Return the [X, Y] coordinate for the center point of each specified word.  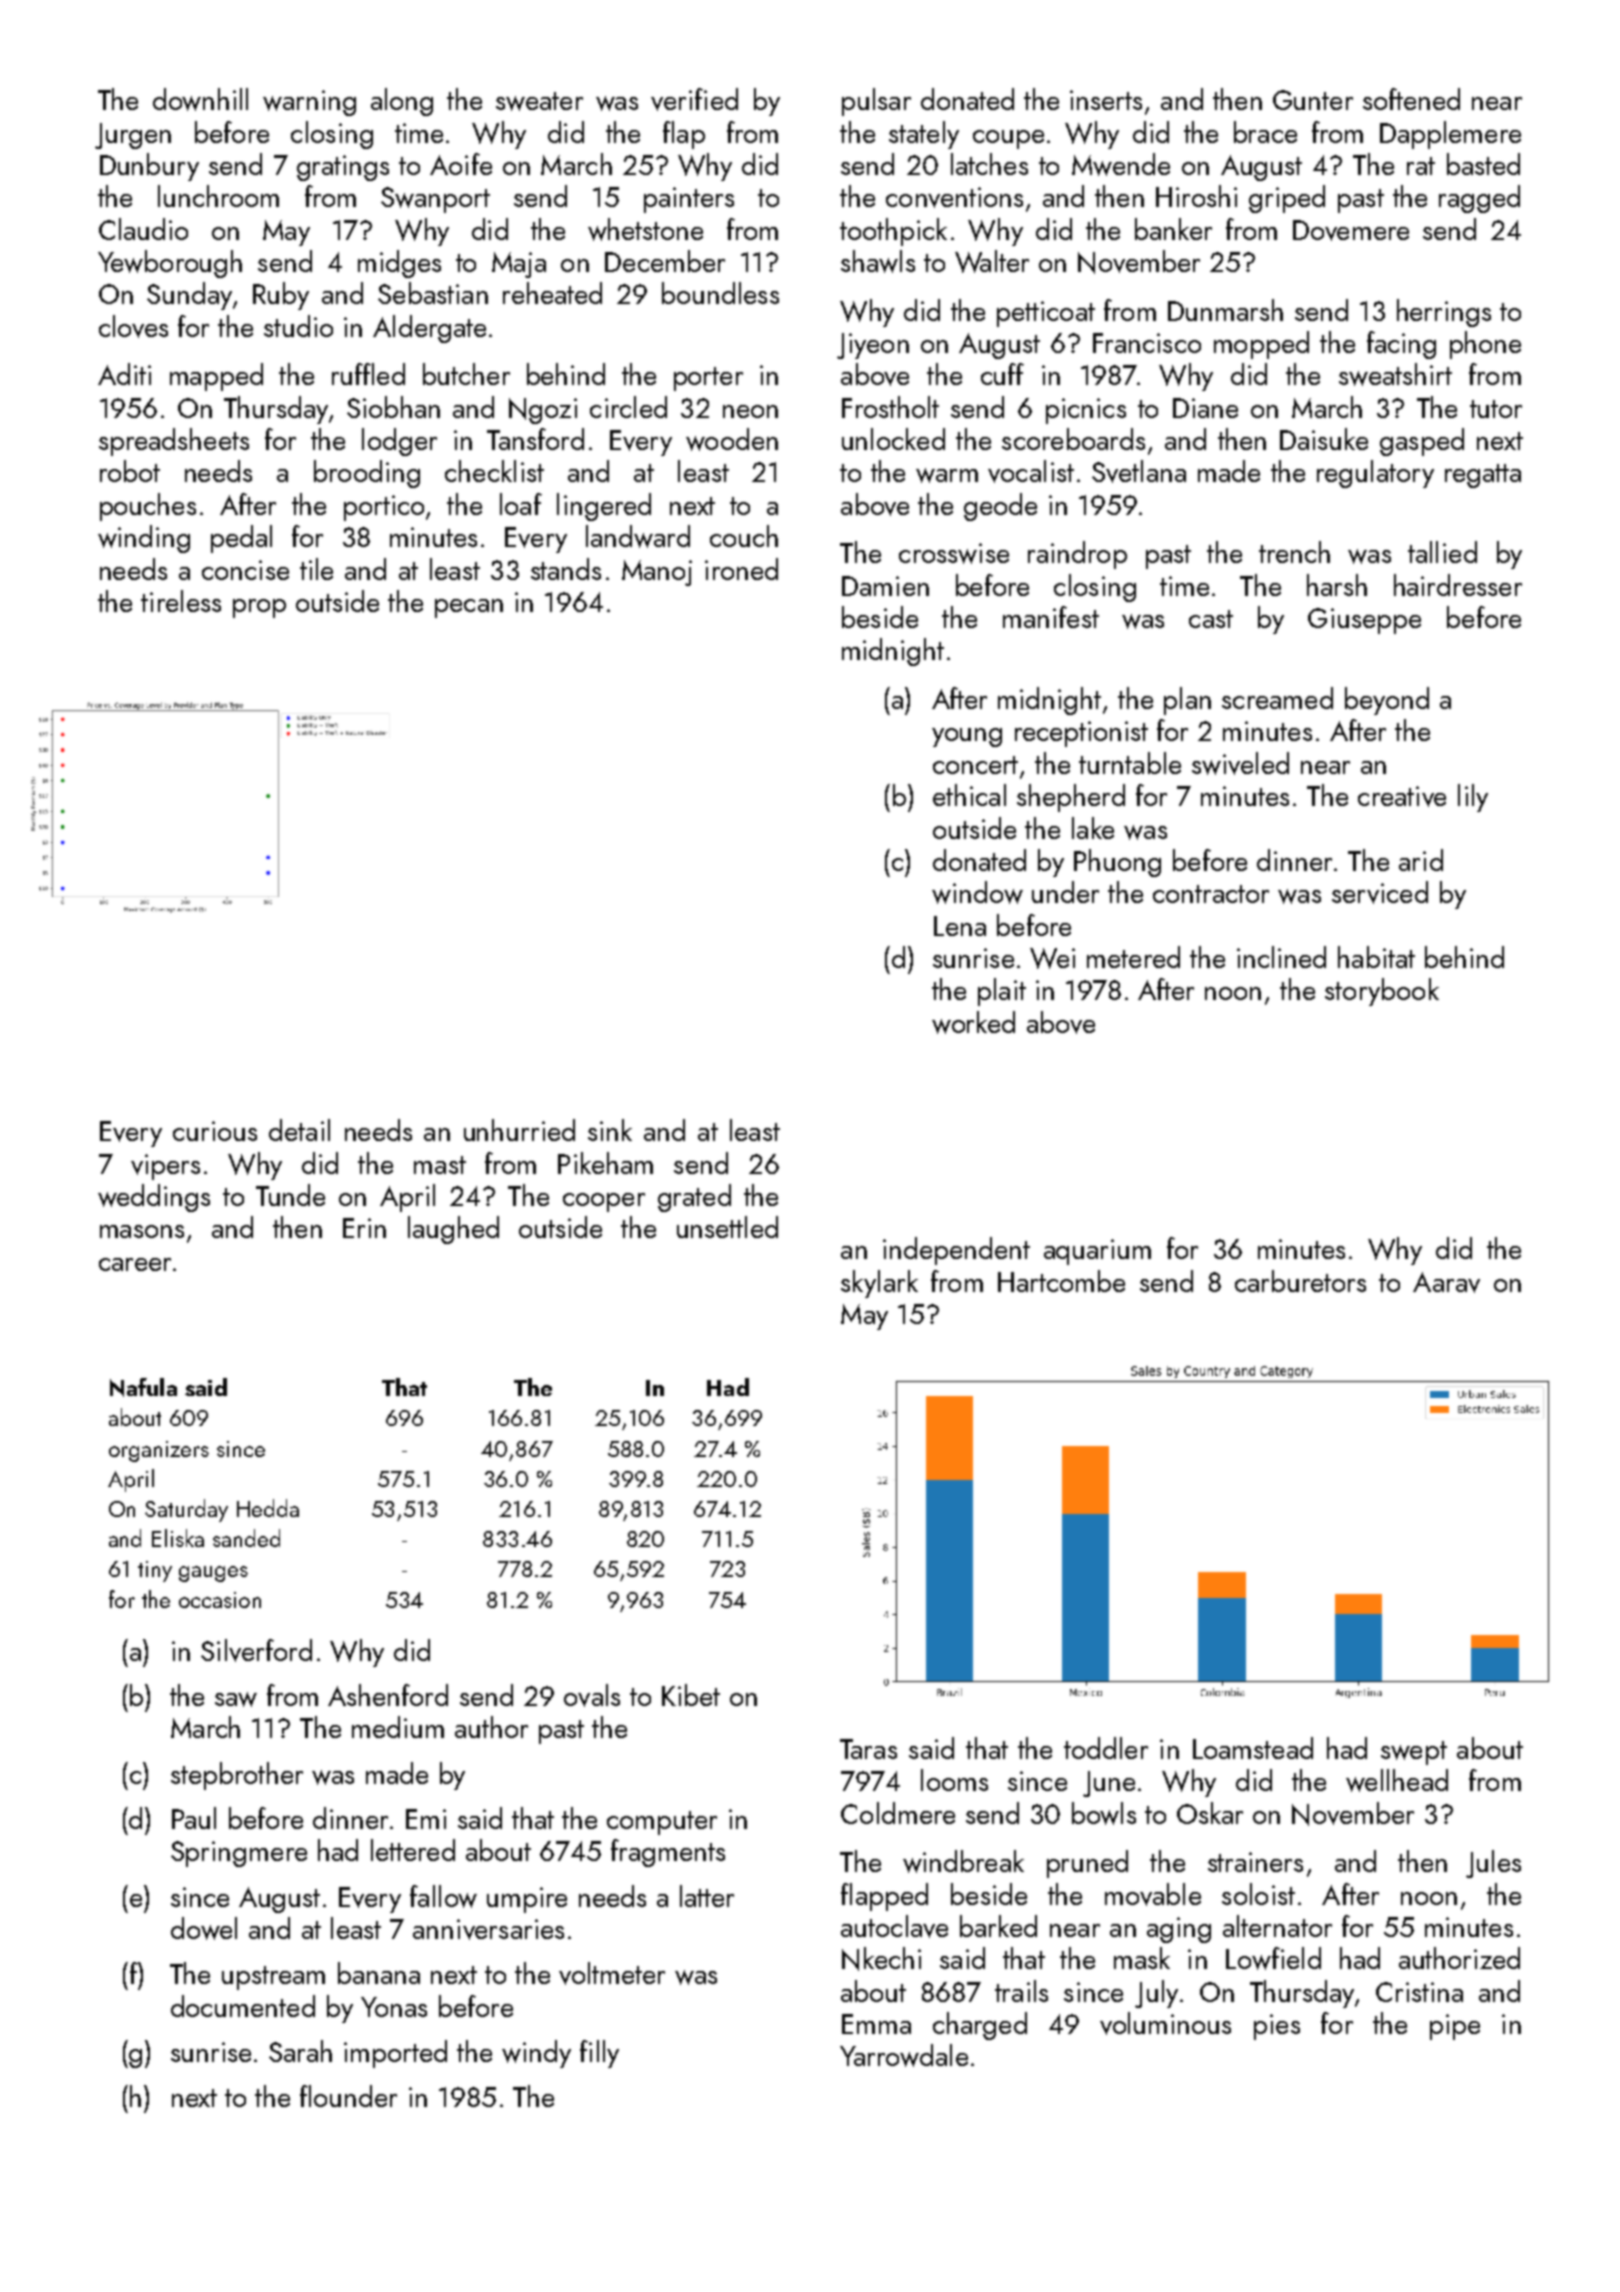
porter [708, 379]
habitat [1376, 957]
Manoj [657, 573]
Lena [960, 926]
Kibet [691, 1695]
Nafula [143, 1387]
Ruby [281, 296]
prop [259, 608]
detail [299, 1130]
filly [599, 2054]
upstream [273, 1978]
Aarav [1446, 1282]
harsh [1337, 585]
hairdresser [1458, 585]
